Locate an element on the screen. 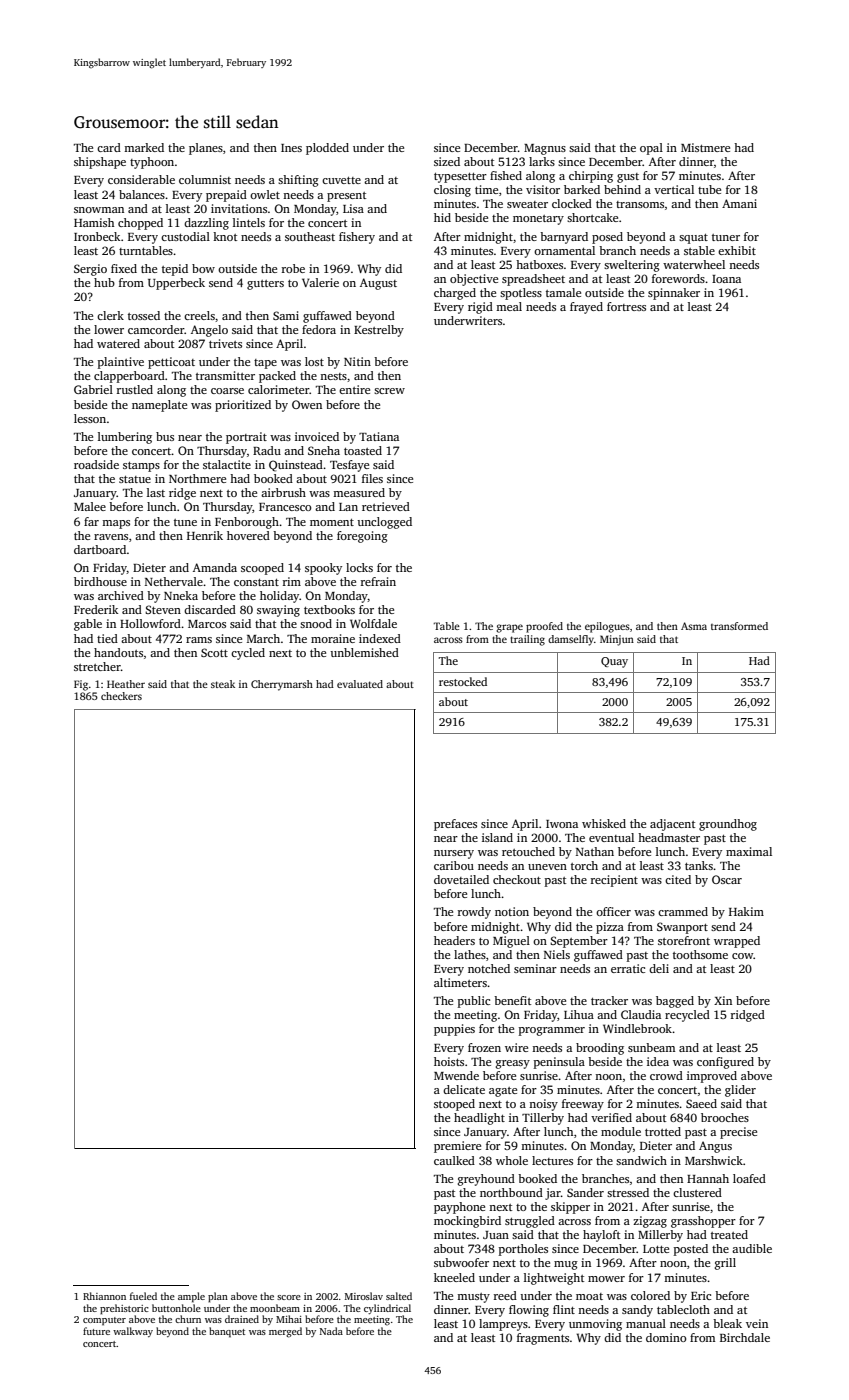 The height and width of the screenshot is (1400, 849). posed is located at coordinates (607, 238).
